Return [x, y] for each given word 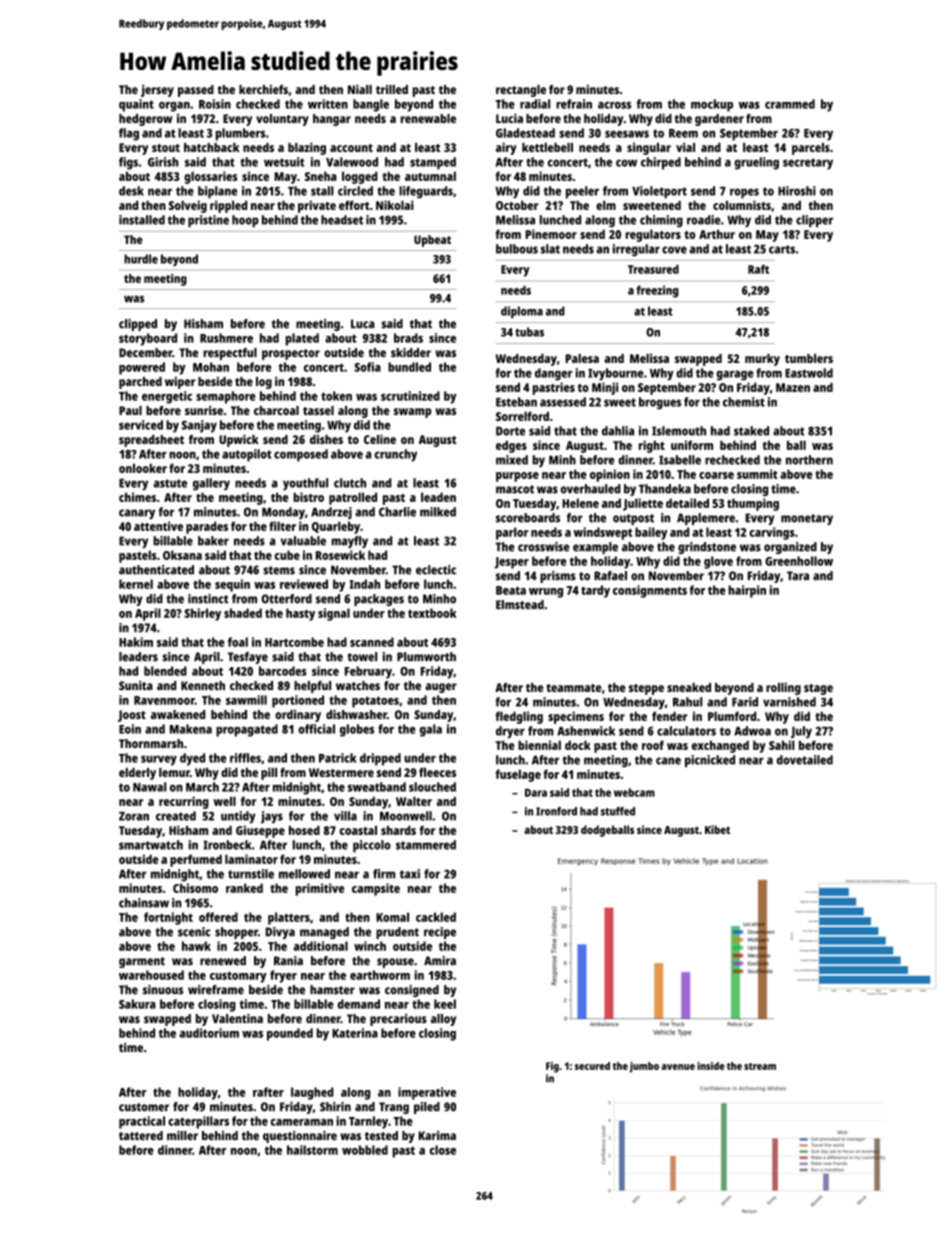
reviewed [304, 584]
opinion [610, 475]
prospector [291, 354]
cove [674, 250]
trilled [392, 89]
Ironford [556, 811]
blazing [307, 148]
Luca [363, 324]
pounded [290, 1034]
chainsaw [144, 903]
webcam [634, 792]
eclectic [436, 570]
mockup [712, 105]
